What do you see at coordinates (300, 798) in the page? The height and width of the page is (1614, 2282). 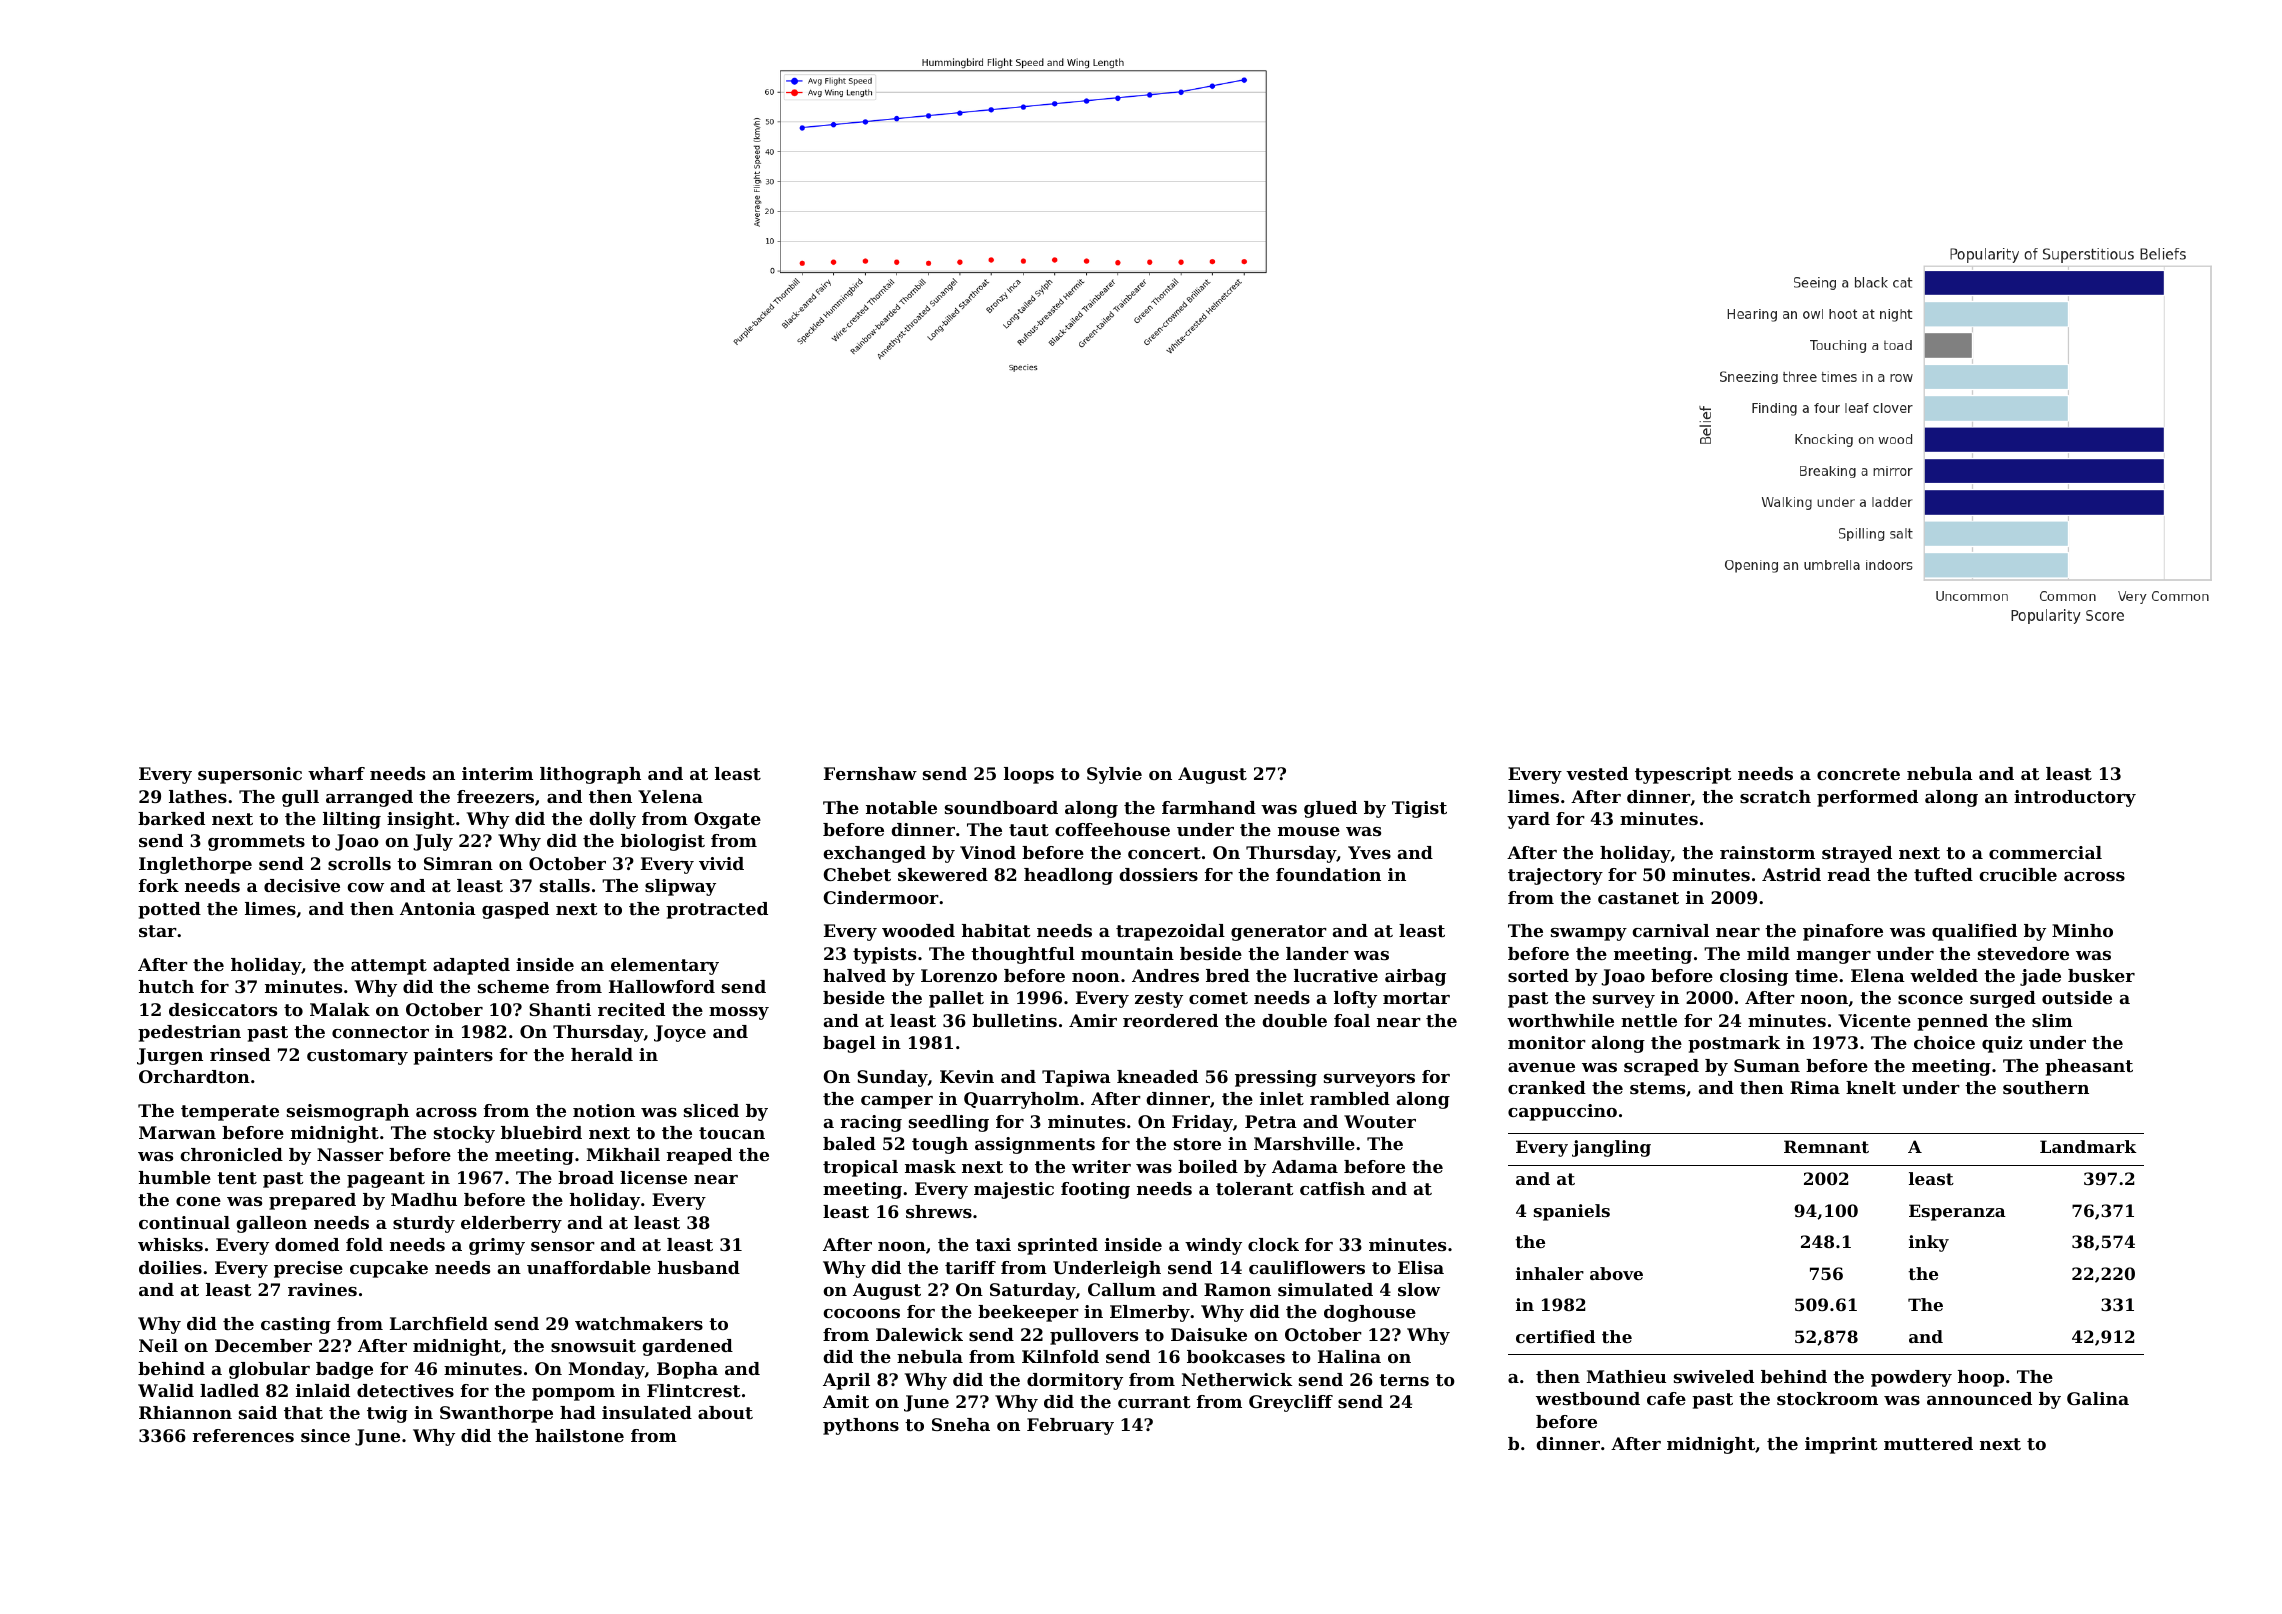 I see `gull` at bounding box center [300, 798].
